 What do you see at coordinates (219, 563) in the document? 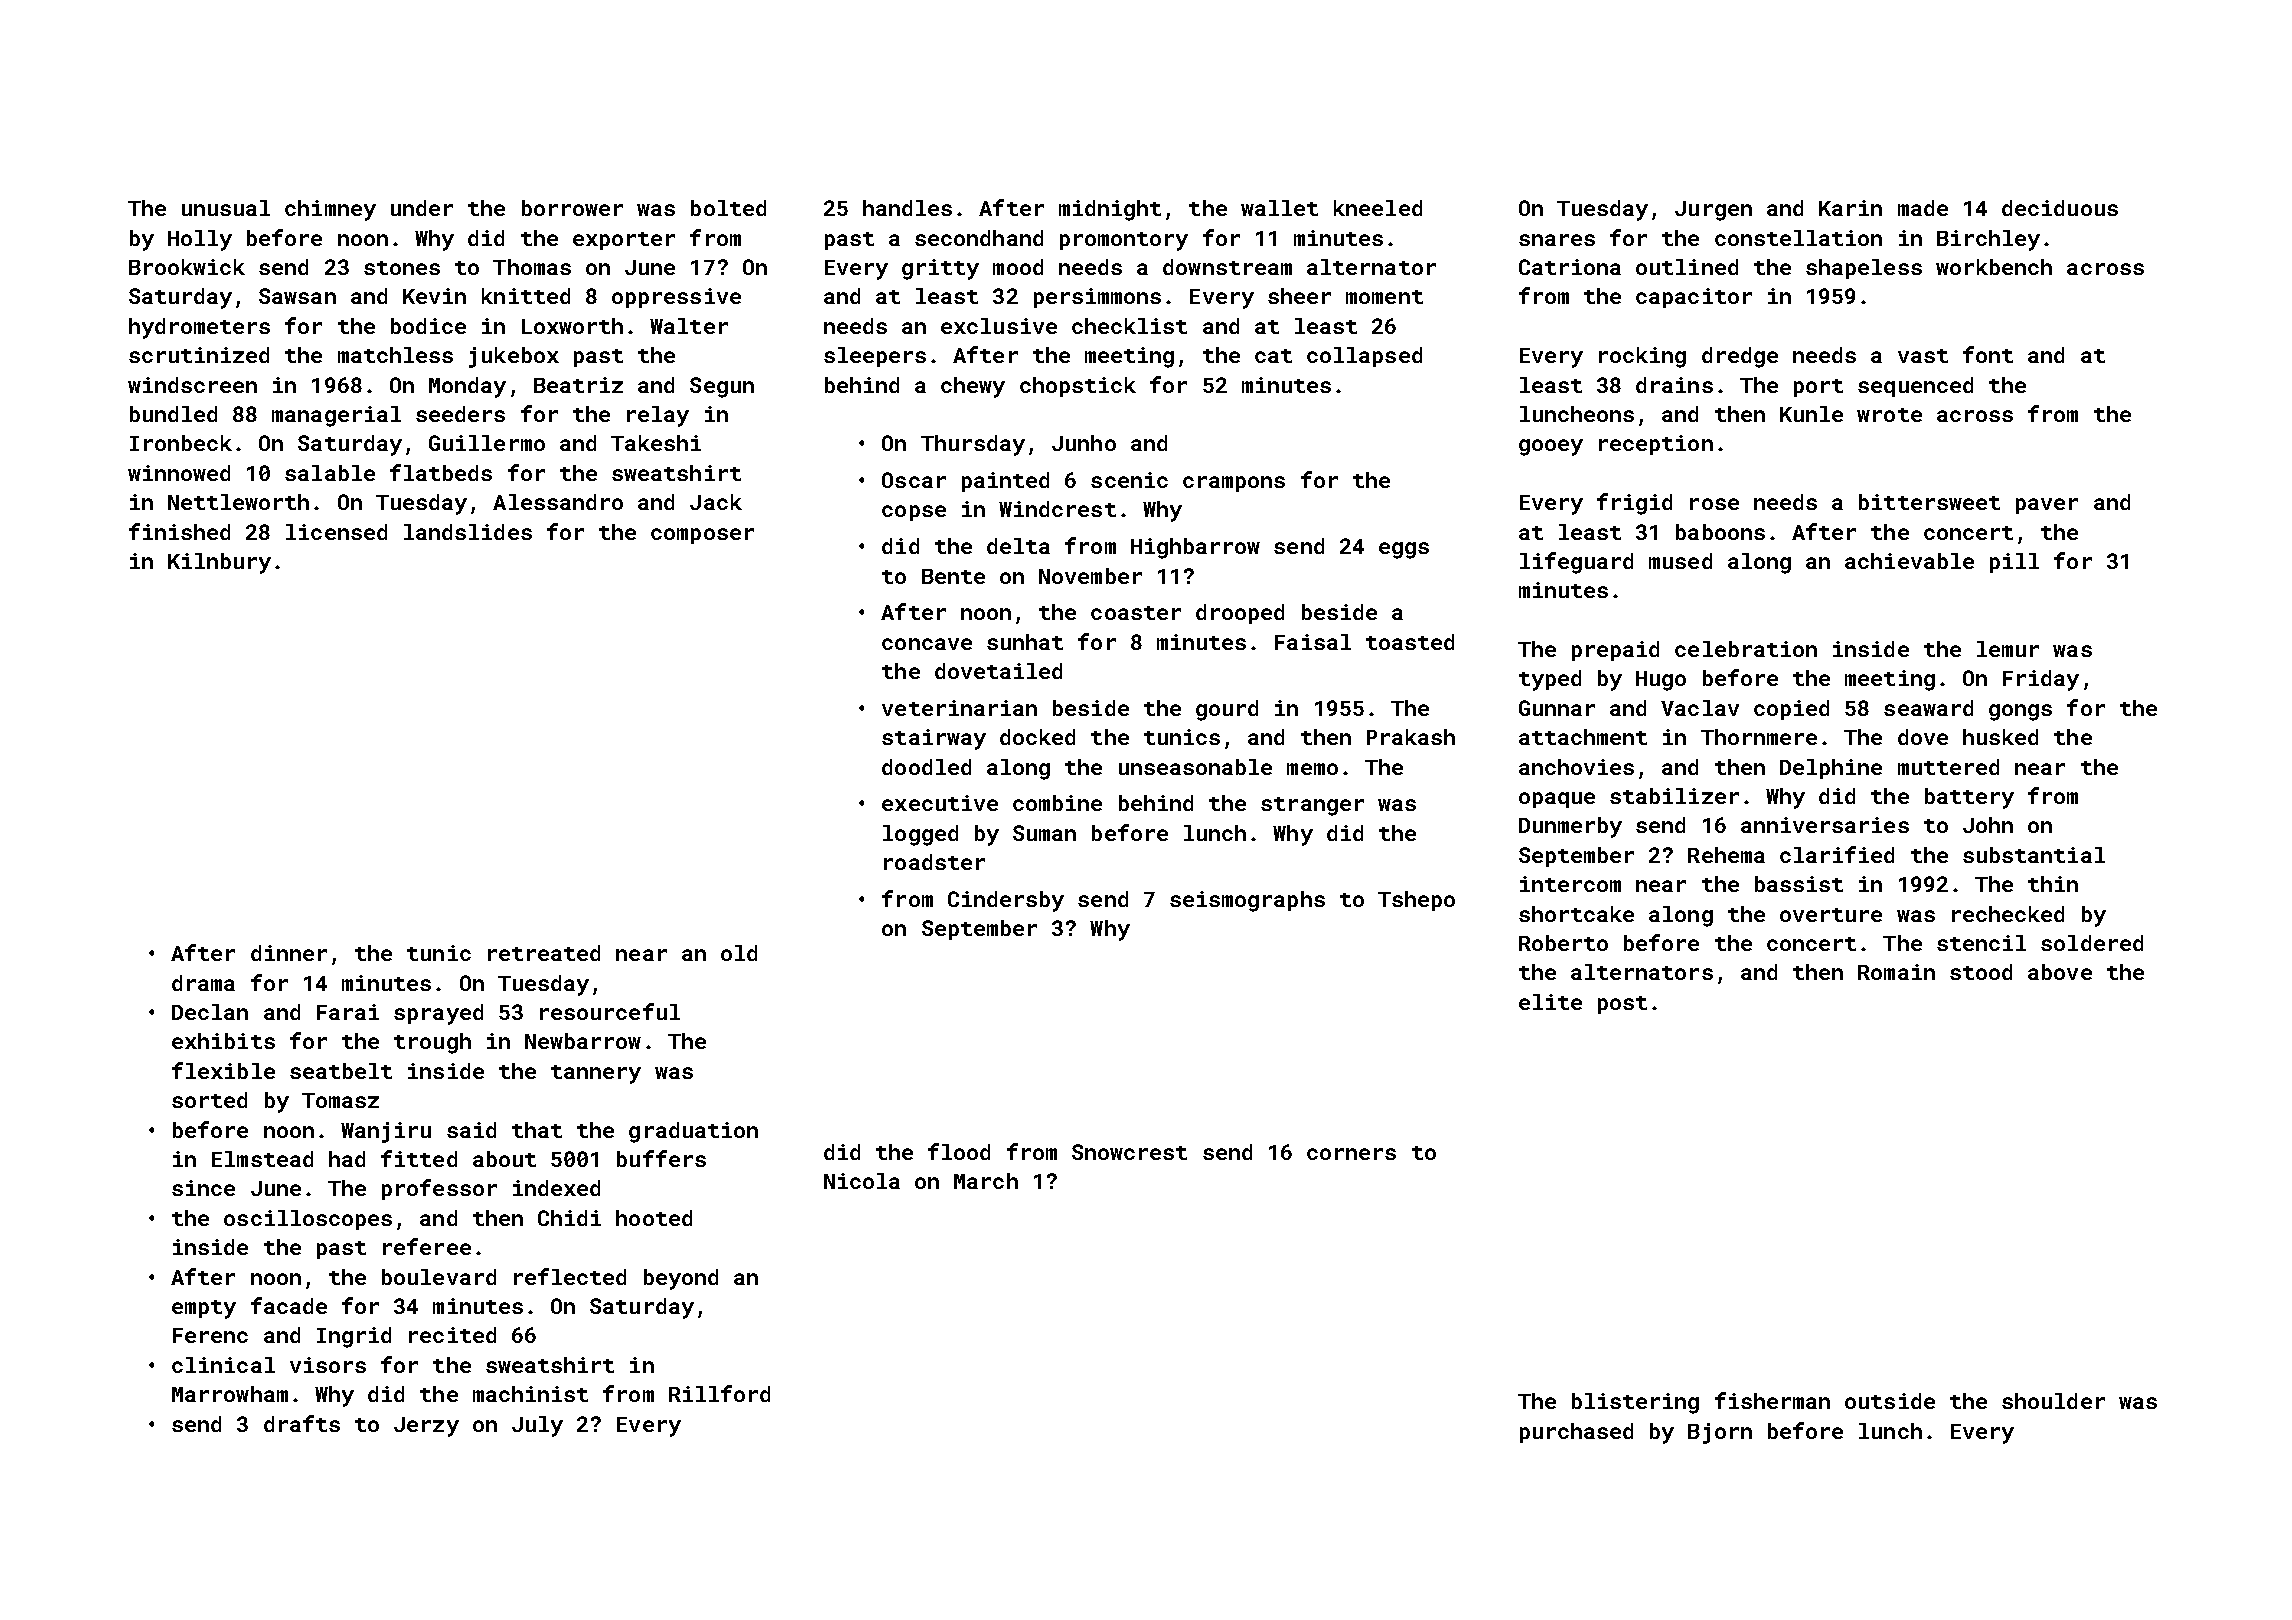
I see `Kilnbury` at bounding box center [219, 563].
